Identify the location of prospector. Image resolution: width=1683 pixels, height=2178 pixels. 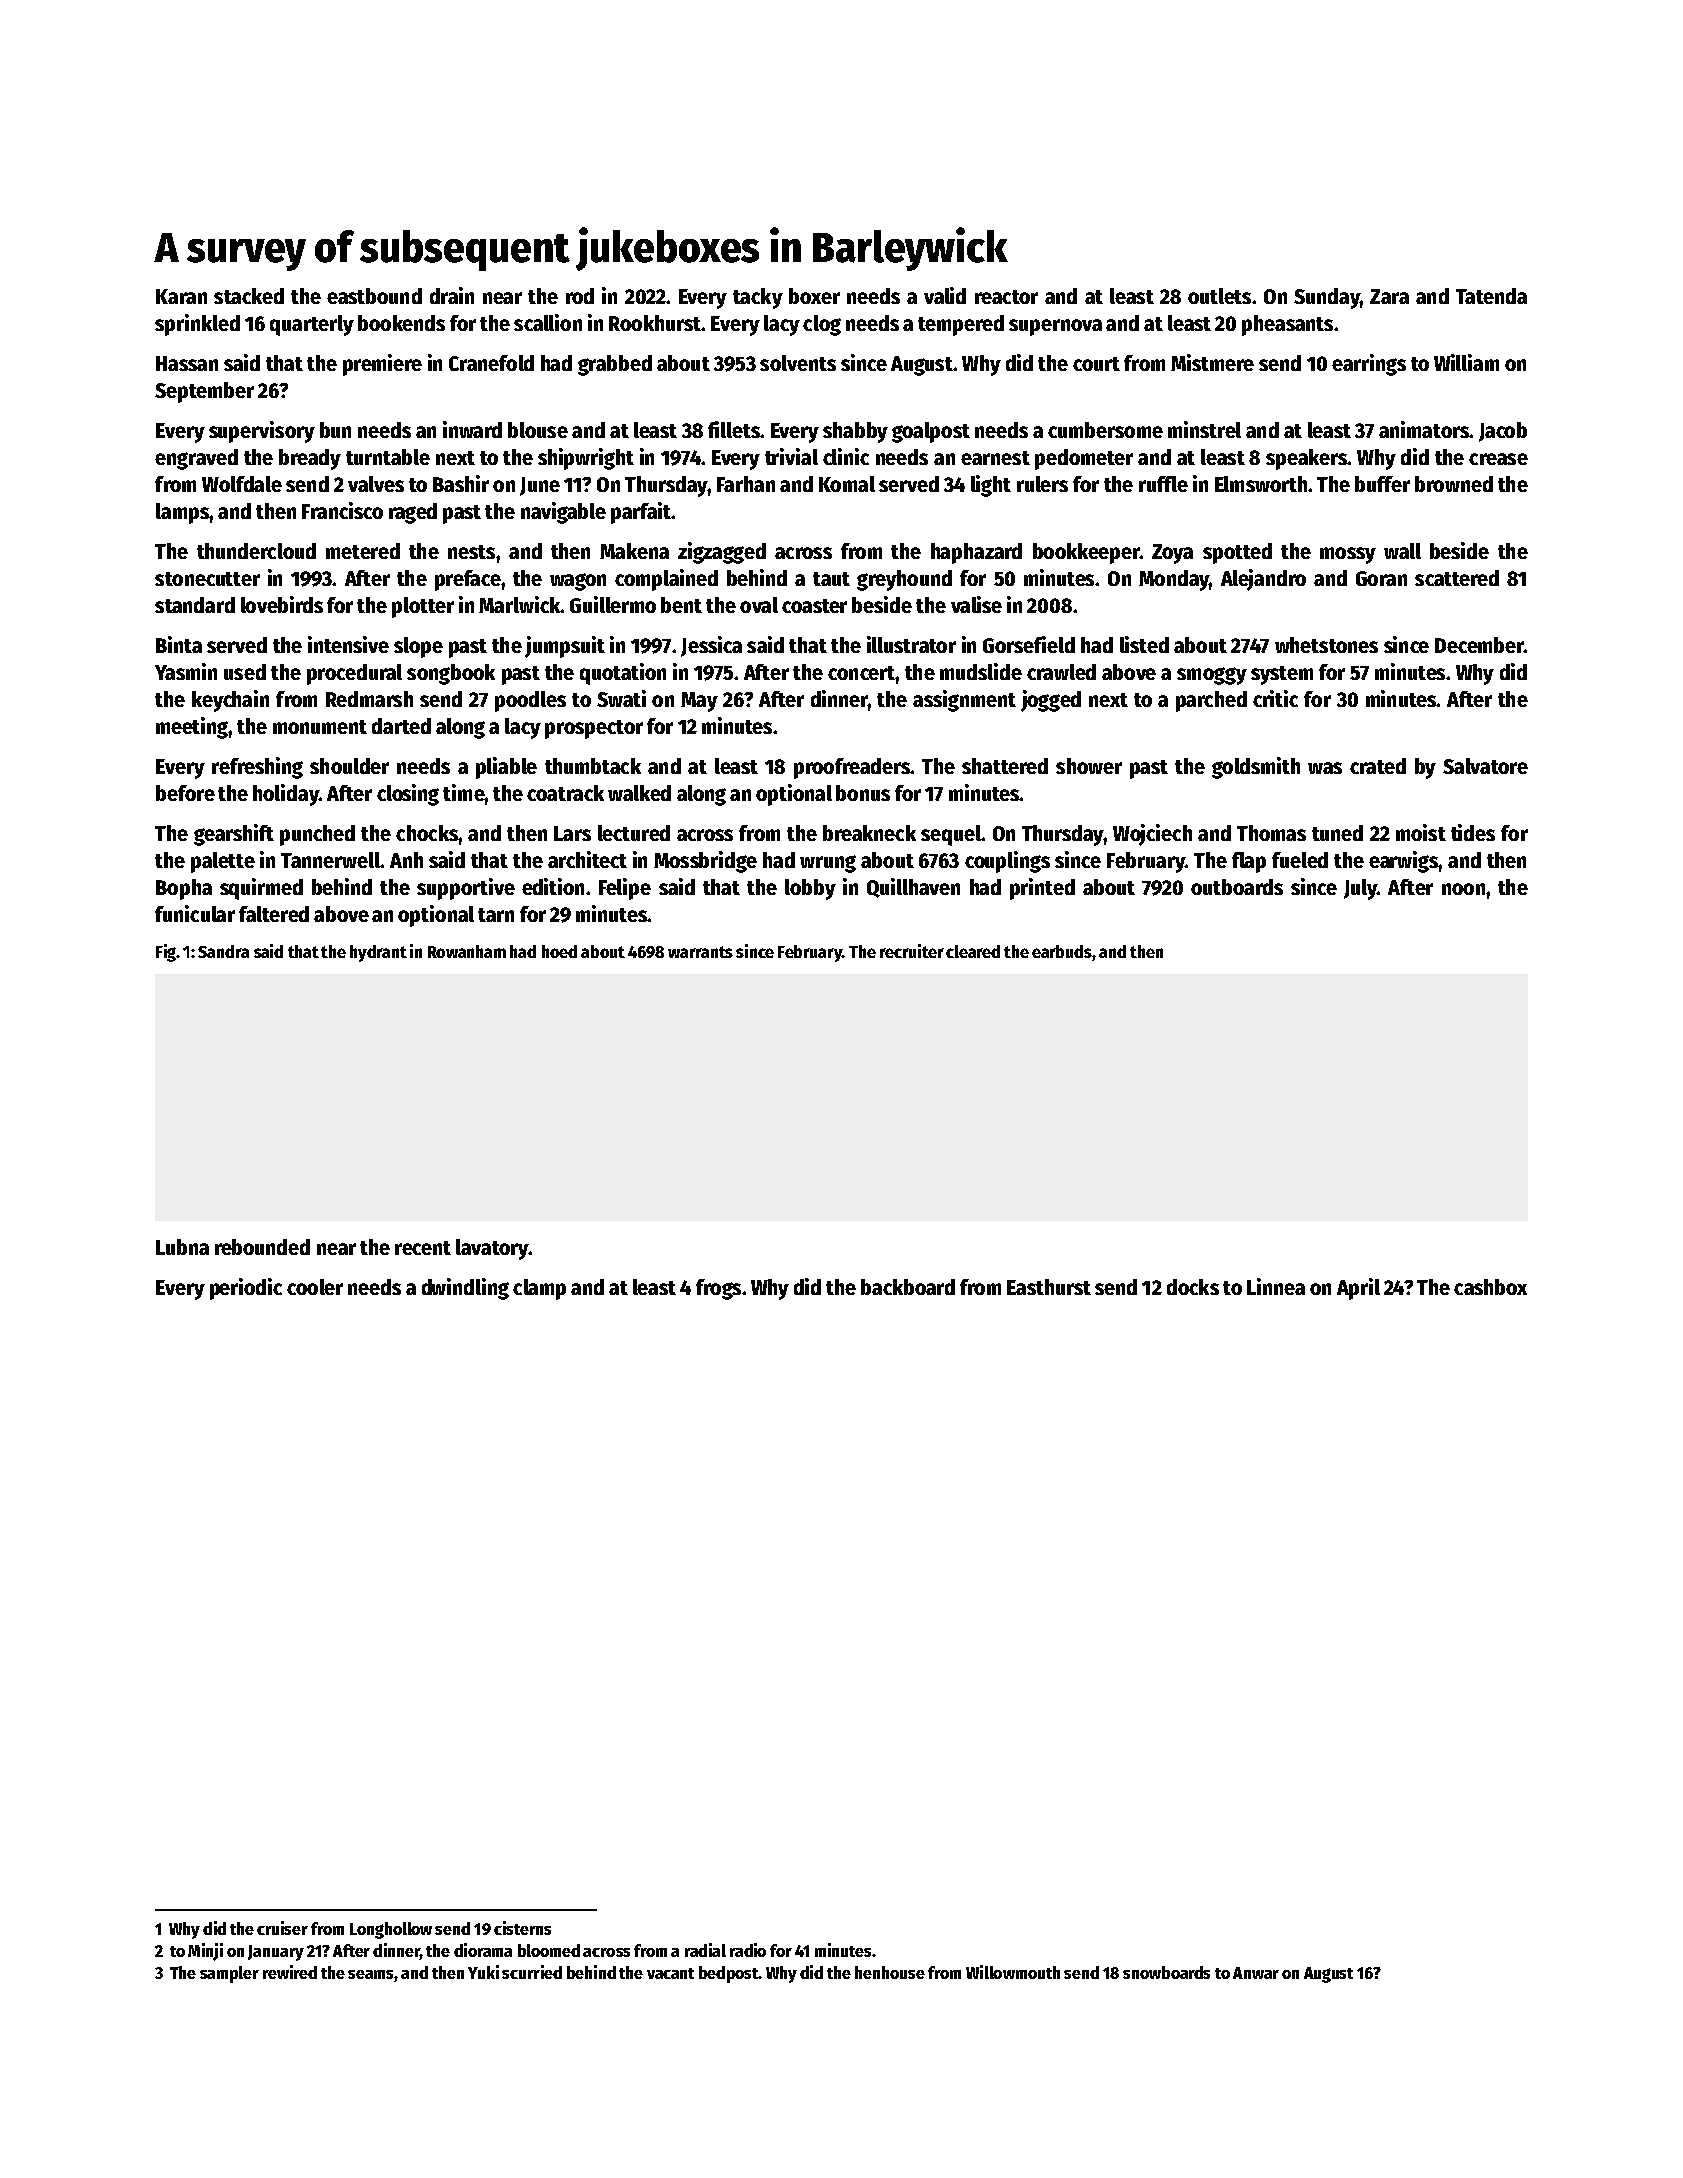
(594, 729).
